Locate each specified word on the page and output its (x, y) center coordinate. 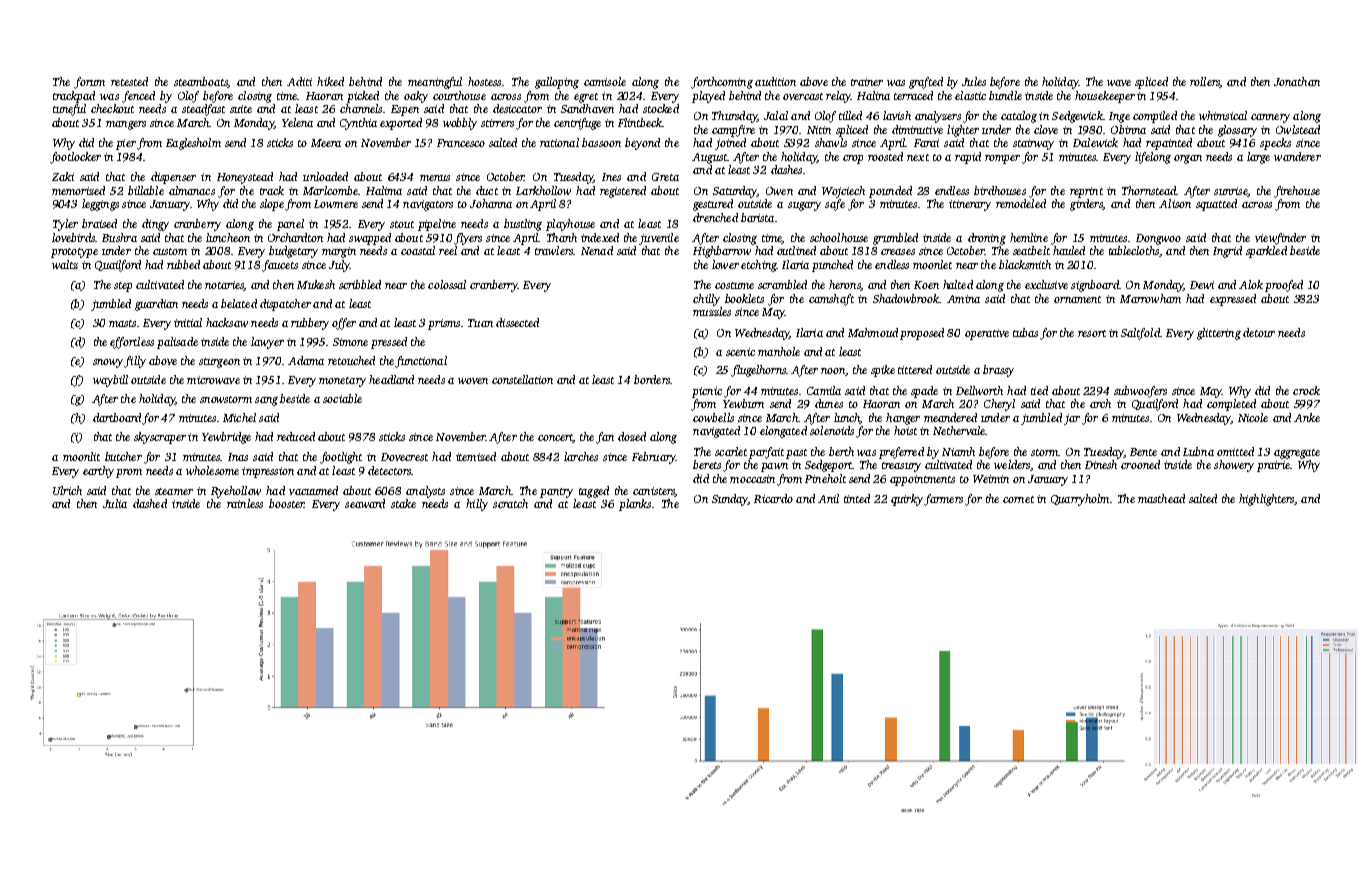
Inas (238, 457)
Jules (974, 81)
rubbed (183, 264)
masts (122, 323)
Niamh (958, 451)
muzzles (712, 311)
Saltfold (1140, 334)
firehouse (1297, 192)
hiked (330, 81)
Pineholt (825, 478)
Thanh (562, 237)
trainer (867, 82)
